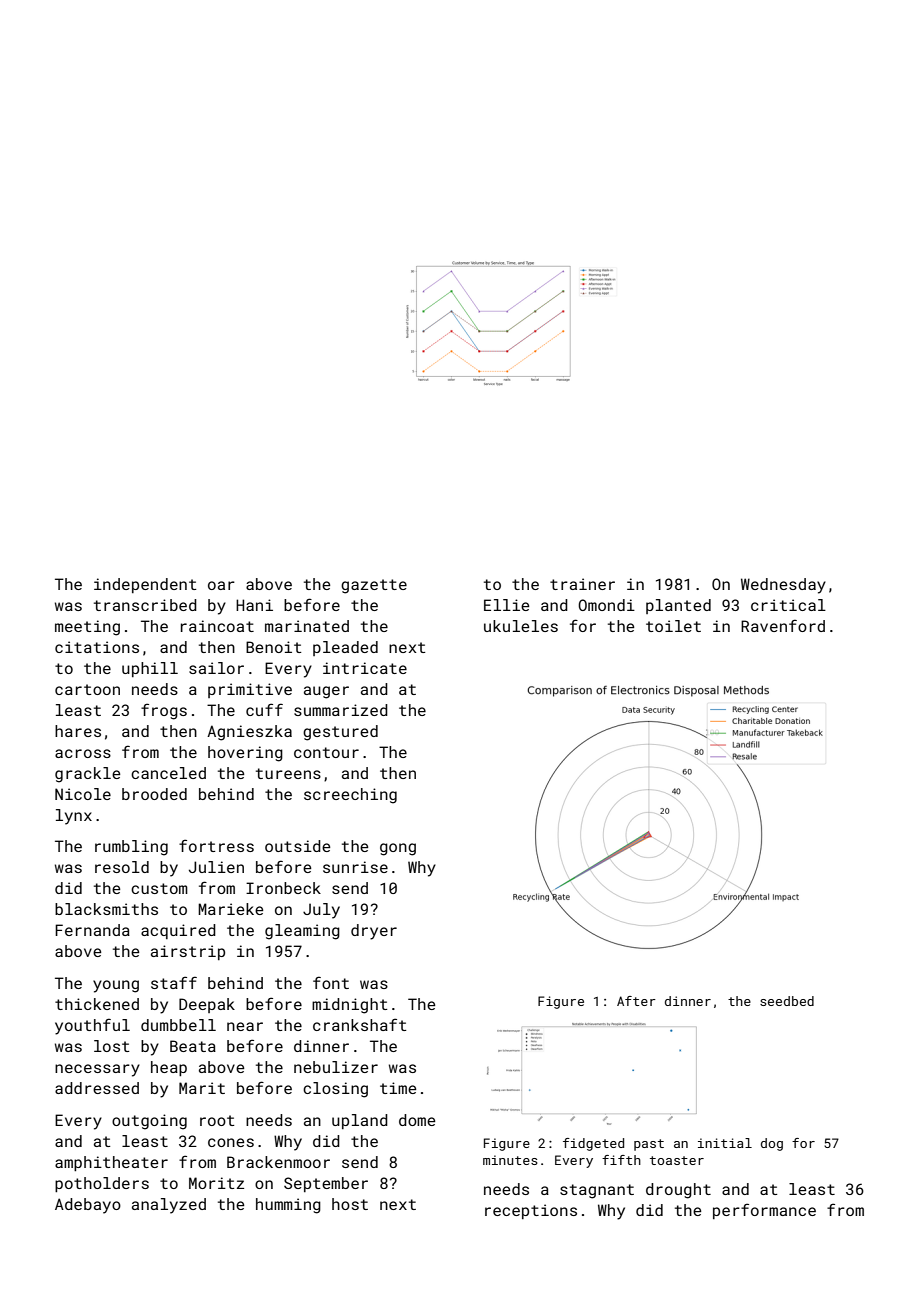  Describe the element at coordinates (349, 1006) in the document. I see `midnight` at that location.
